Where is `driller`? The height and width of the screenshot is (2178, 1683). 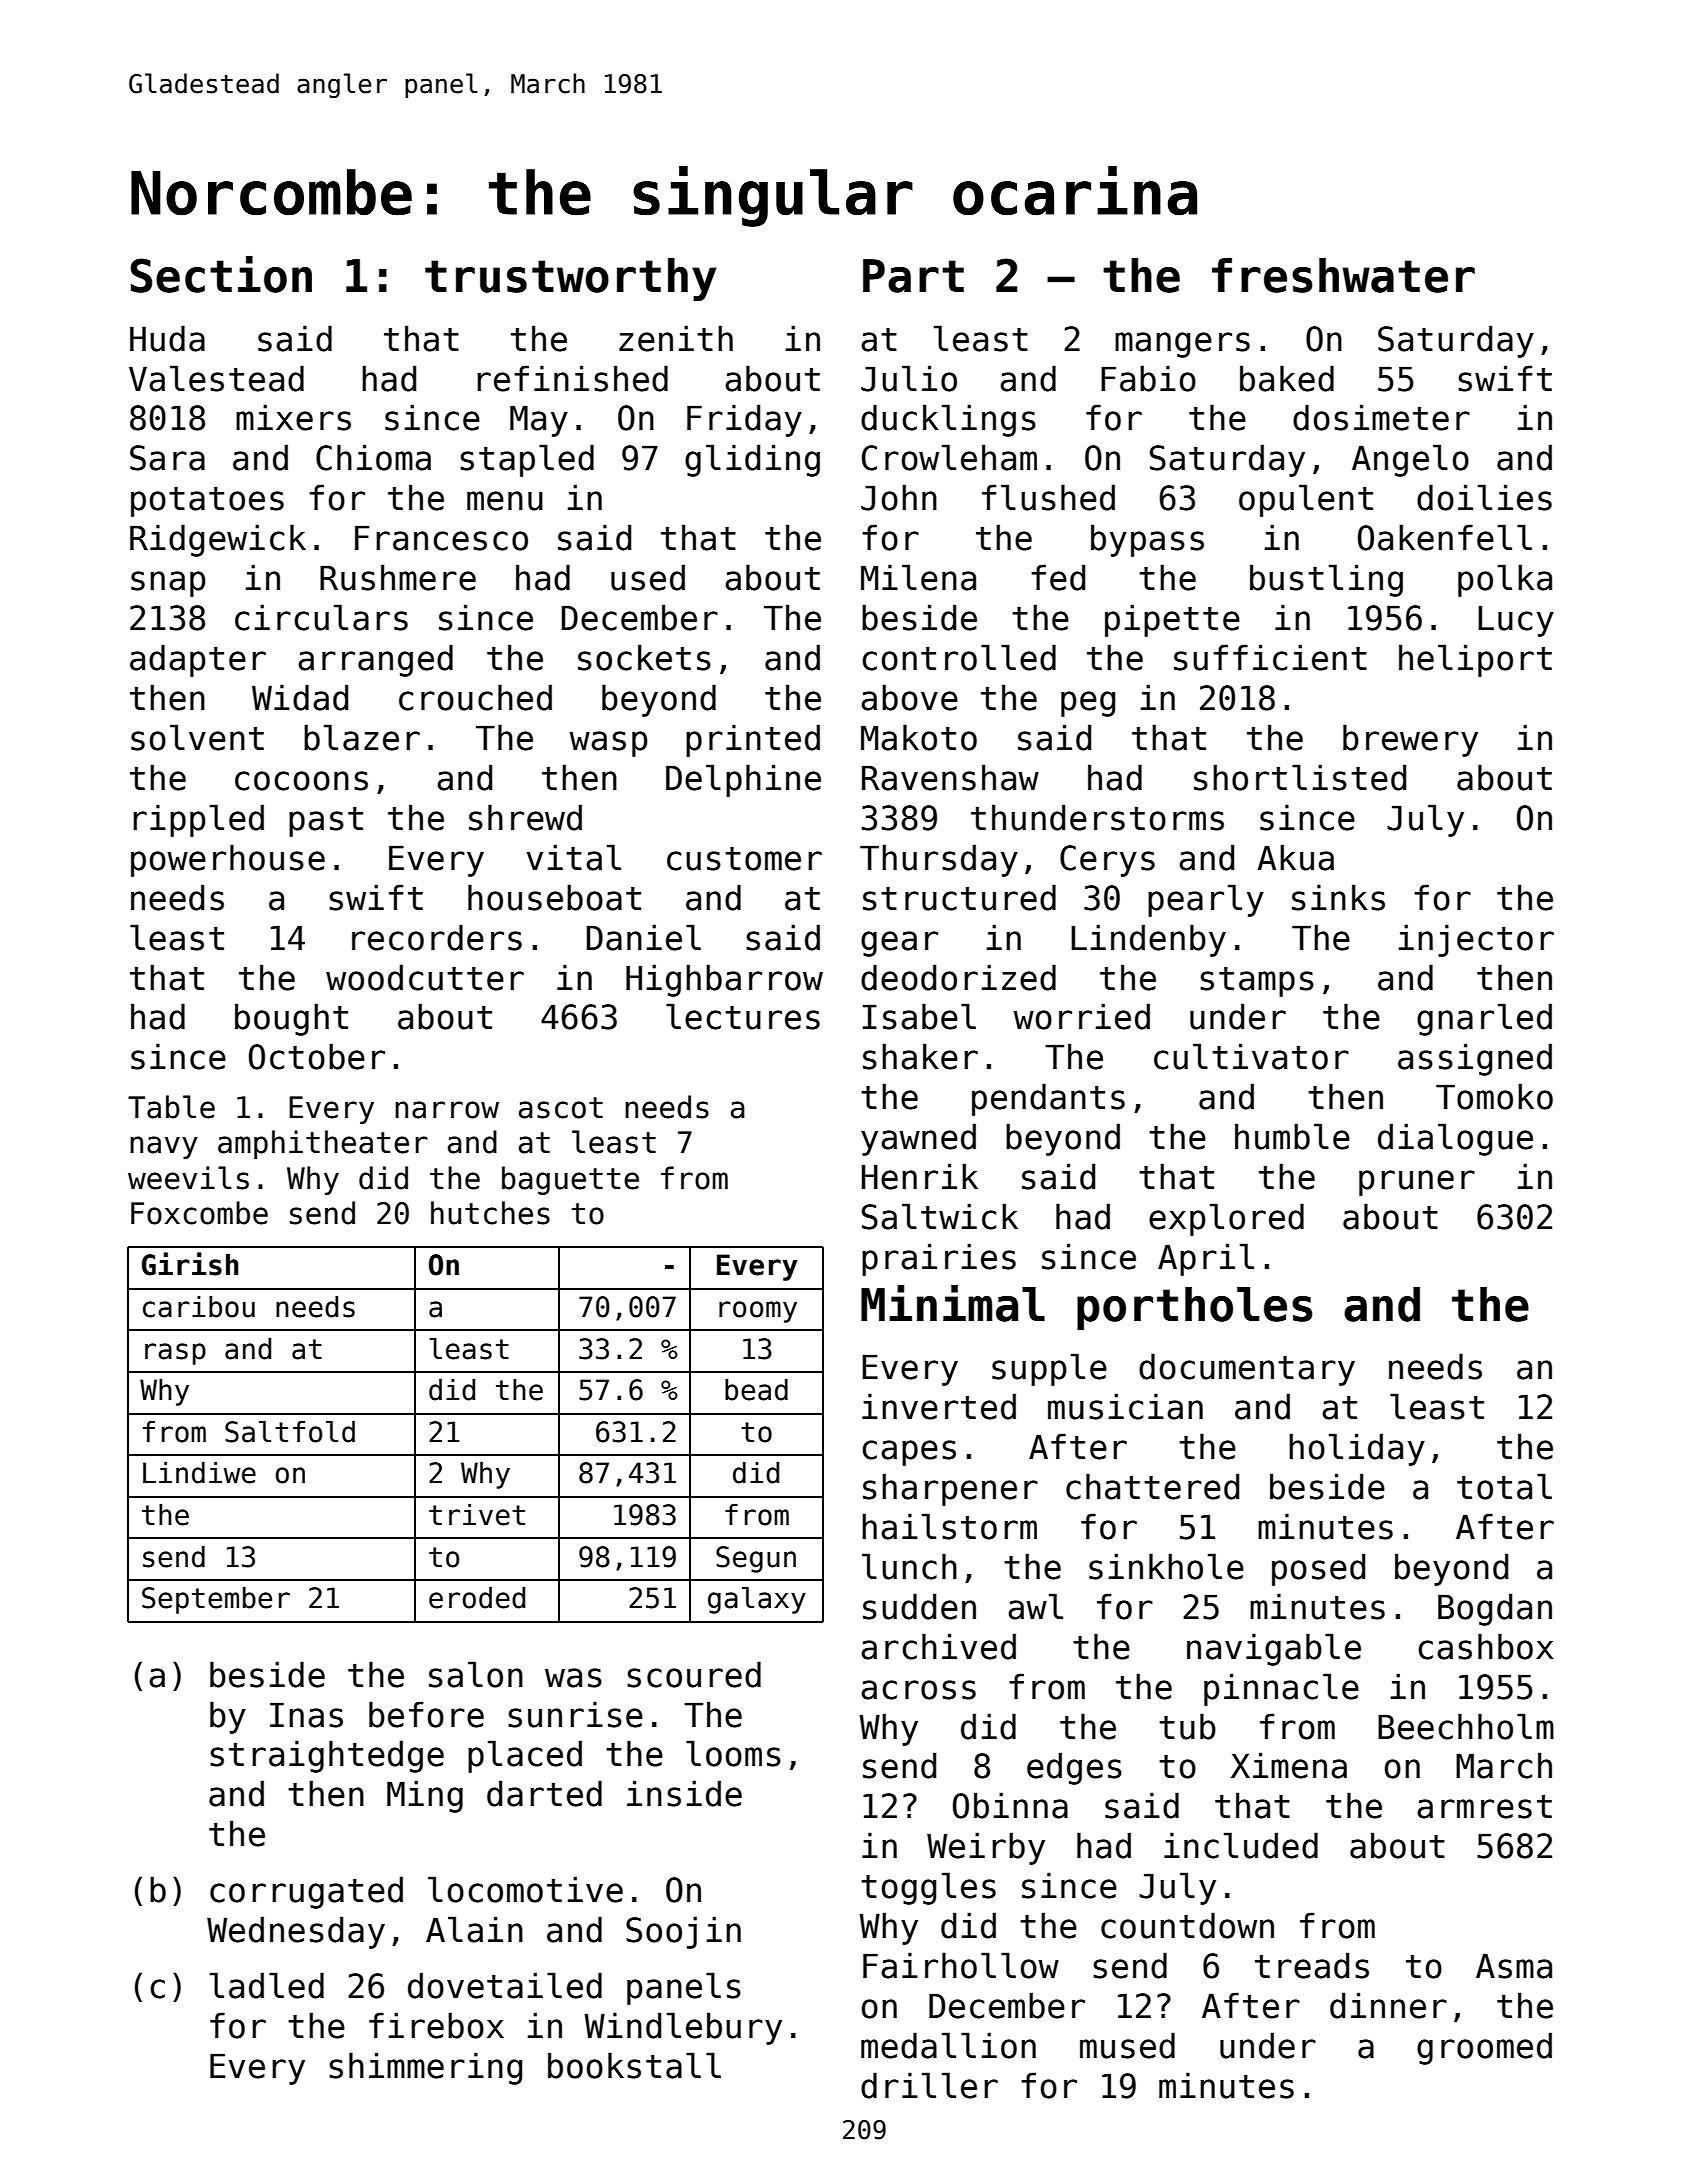
driller is located at coordinates (929, 2085).
